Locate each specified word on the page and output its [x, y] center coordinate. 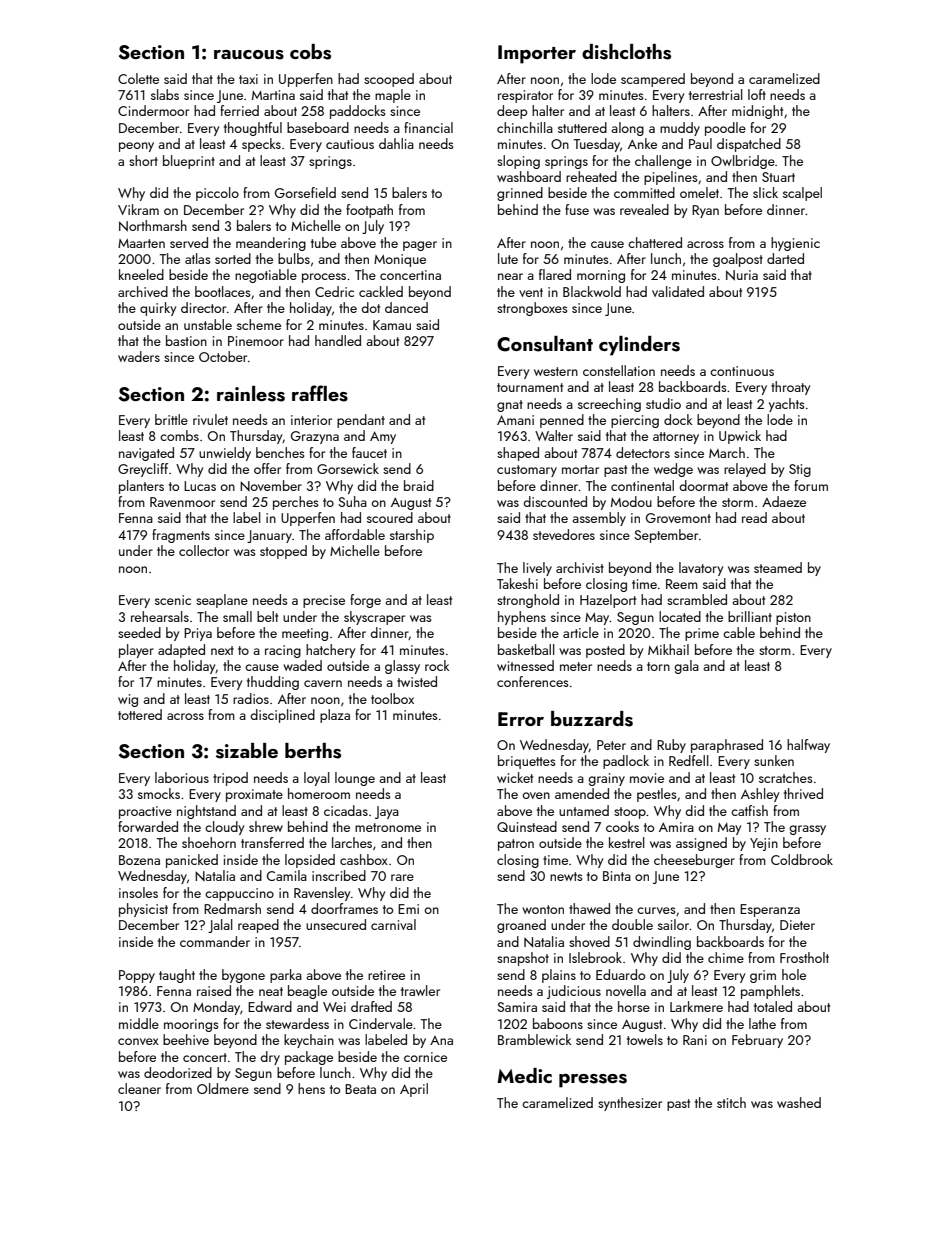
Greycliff [143, 470]
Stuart [778, 177]
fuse [577, 209]
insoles [138, 892]
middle [139, 1023]
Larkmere [696, 1006]
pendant [361, 421]
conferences [532, 681]
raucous [249, 55]
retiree [386, 975]
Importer [537, 54]
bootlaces [222, 291]
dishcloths [626, 52]
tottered [140, 714]
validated [678, 291]
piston [793, 618]
